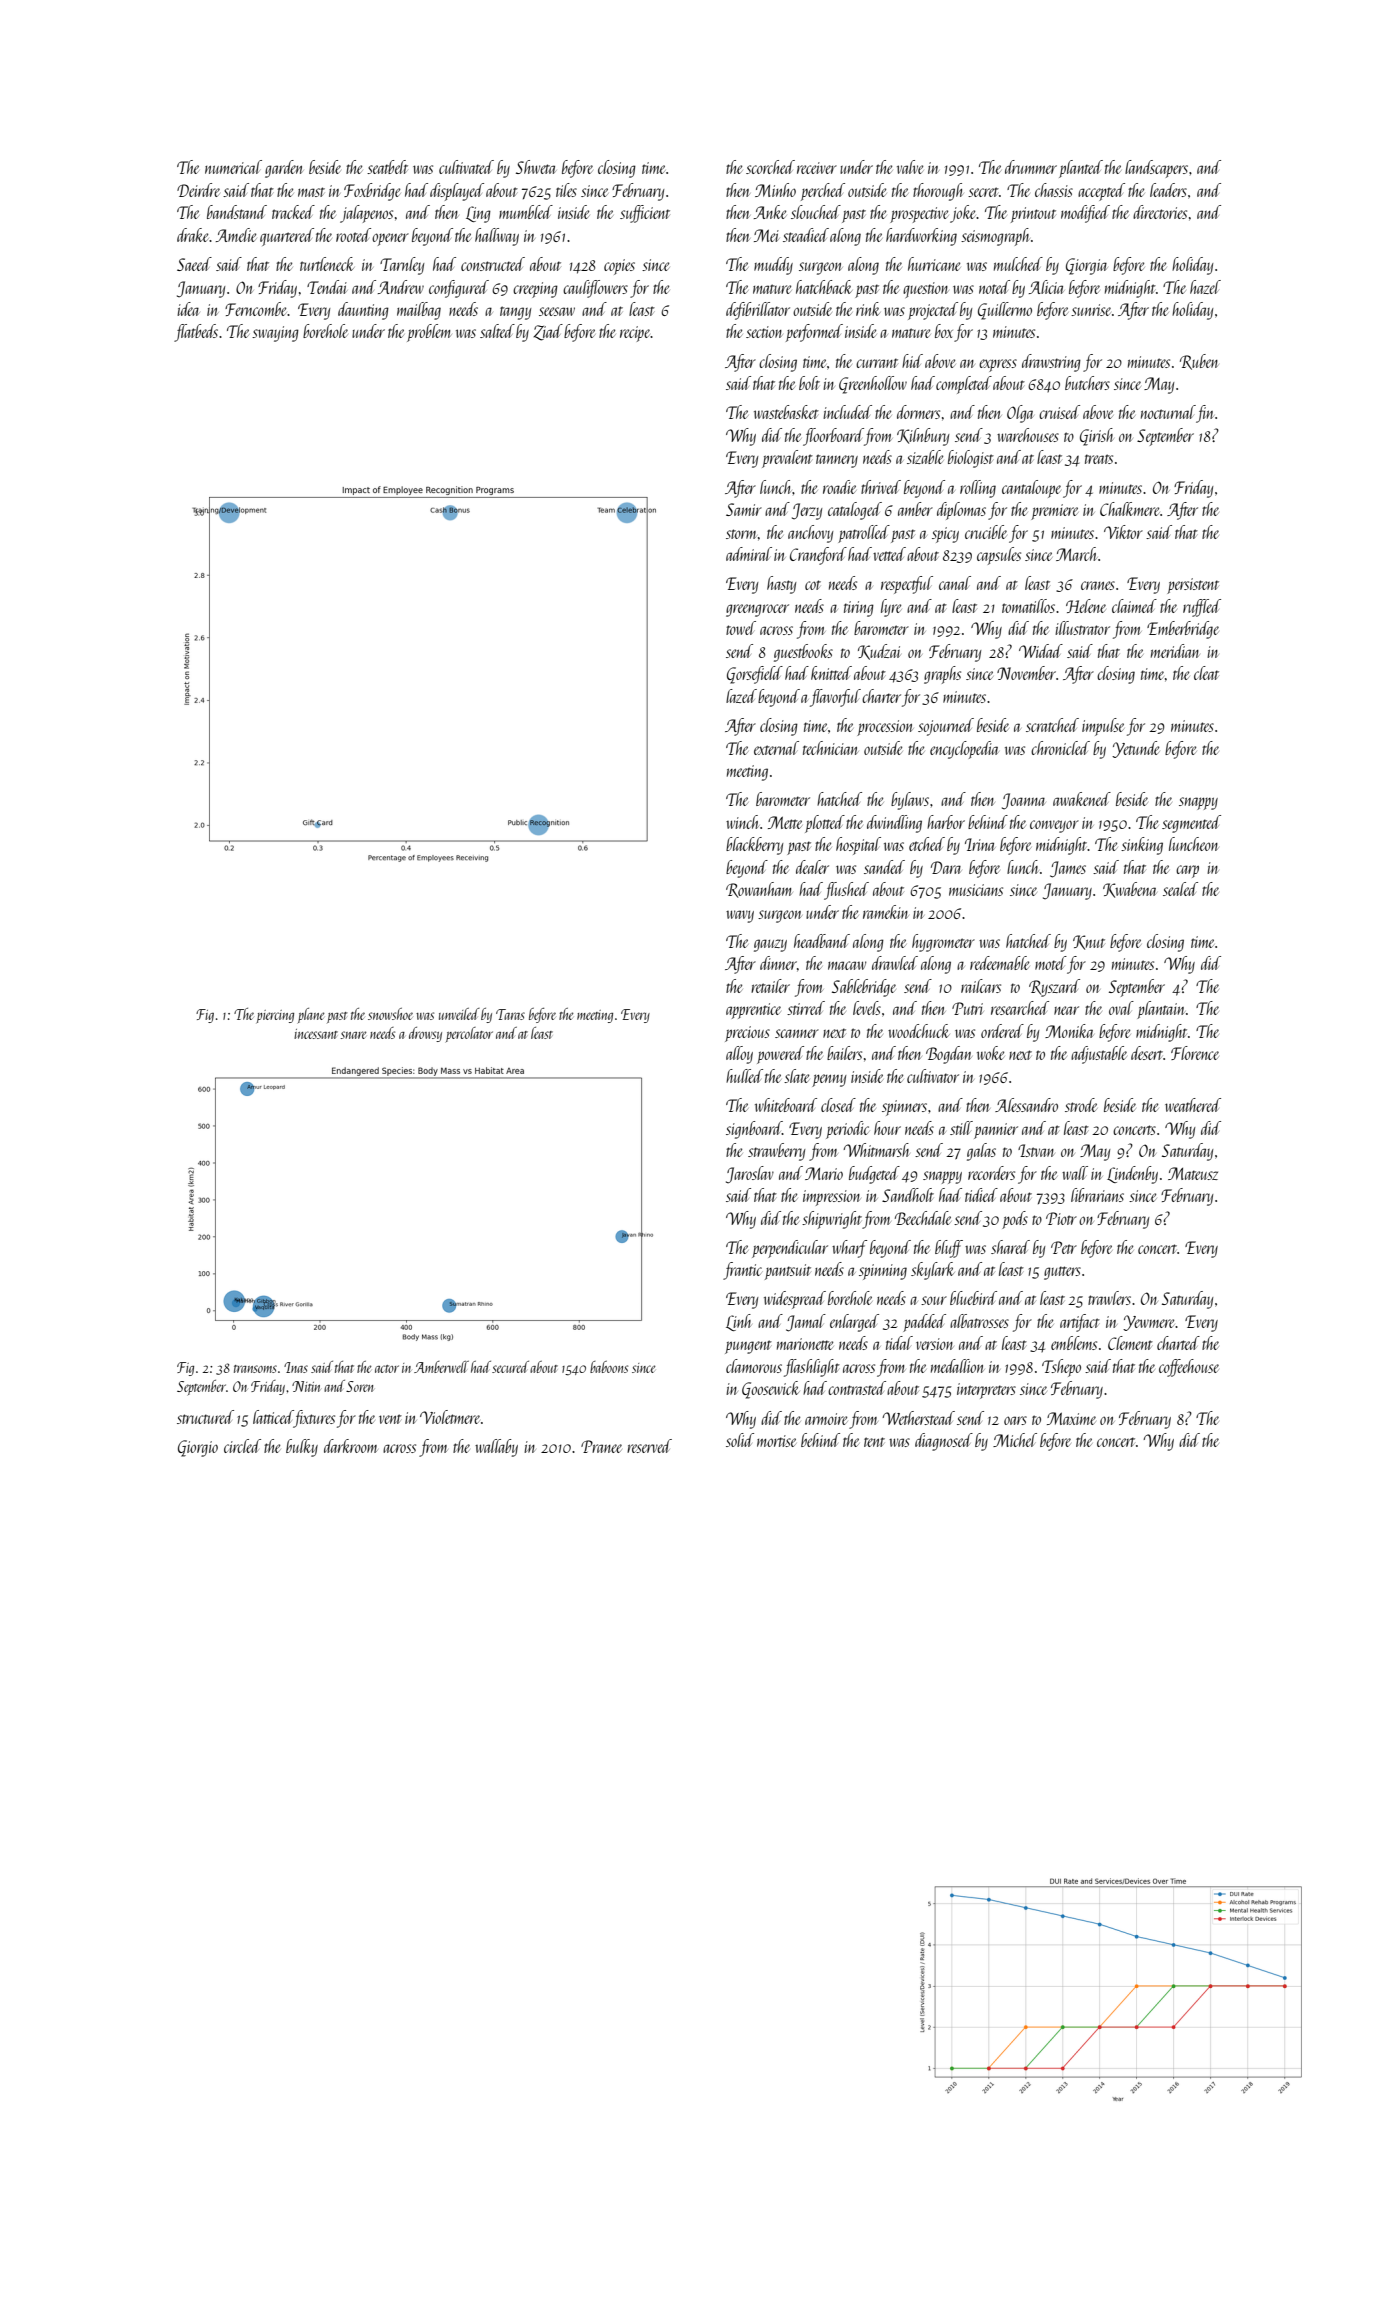 The width and height of the screenshot is (1396, 2299). What do you see at coordinates (390, 1014) in the screenshot?
I see `snowshoe` at bounding box center [390, 1014].
